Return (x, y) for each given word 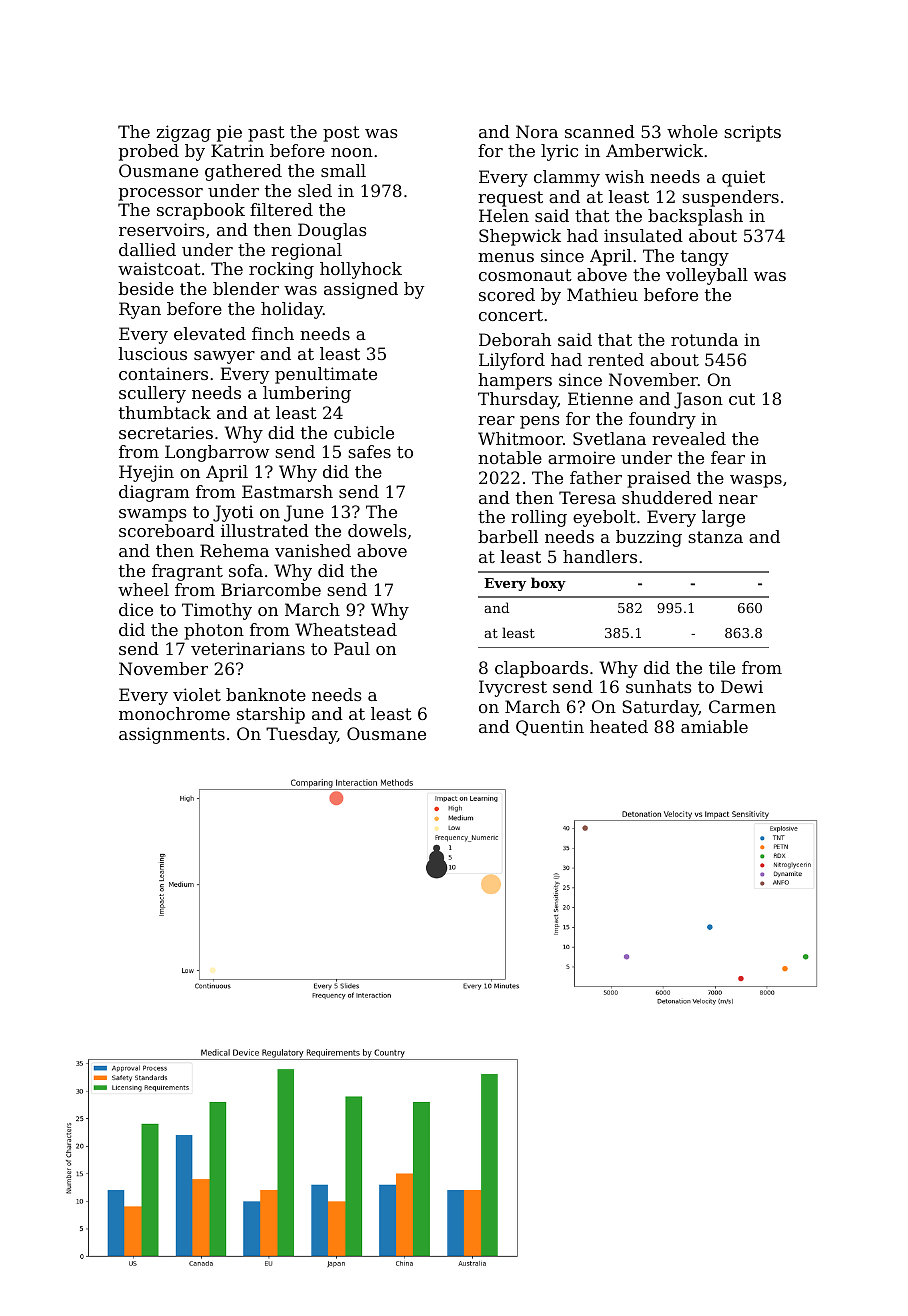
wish (624, 176)
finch (273, 333)
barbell (508, 536)
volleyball (707, 276)
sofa (246, 570)
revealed (689, 438)
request (510, 199)
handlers (600, 556)
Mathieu (602, 294)
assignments (172, 735)
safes (369, 451)
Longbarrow (217, 453)
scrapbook (201, 211)
